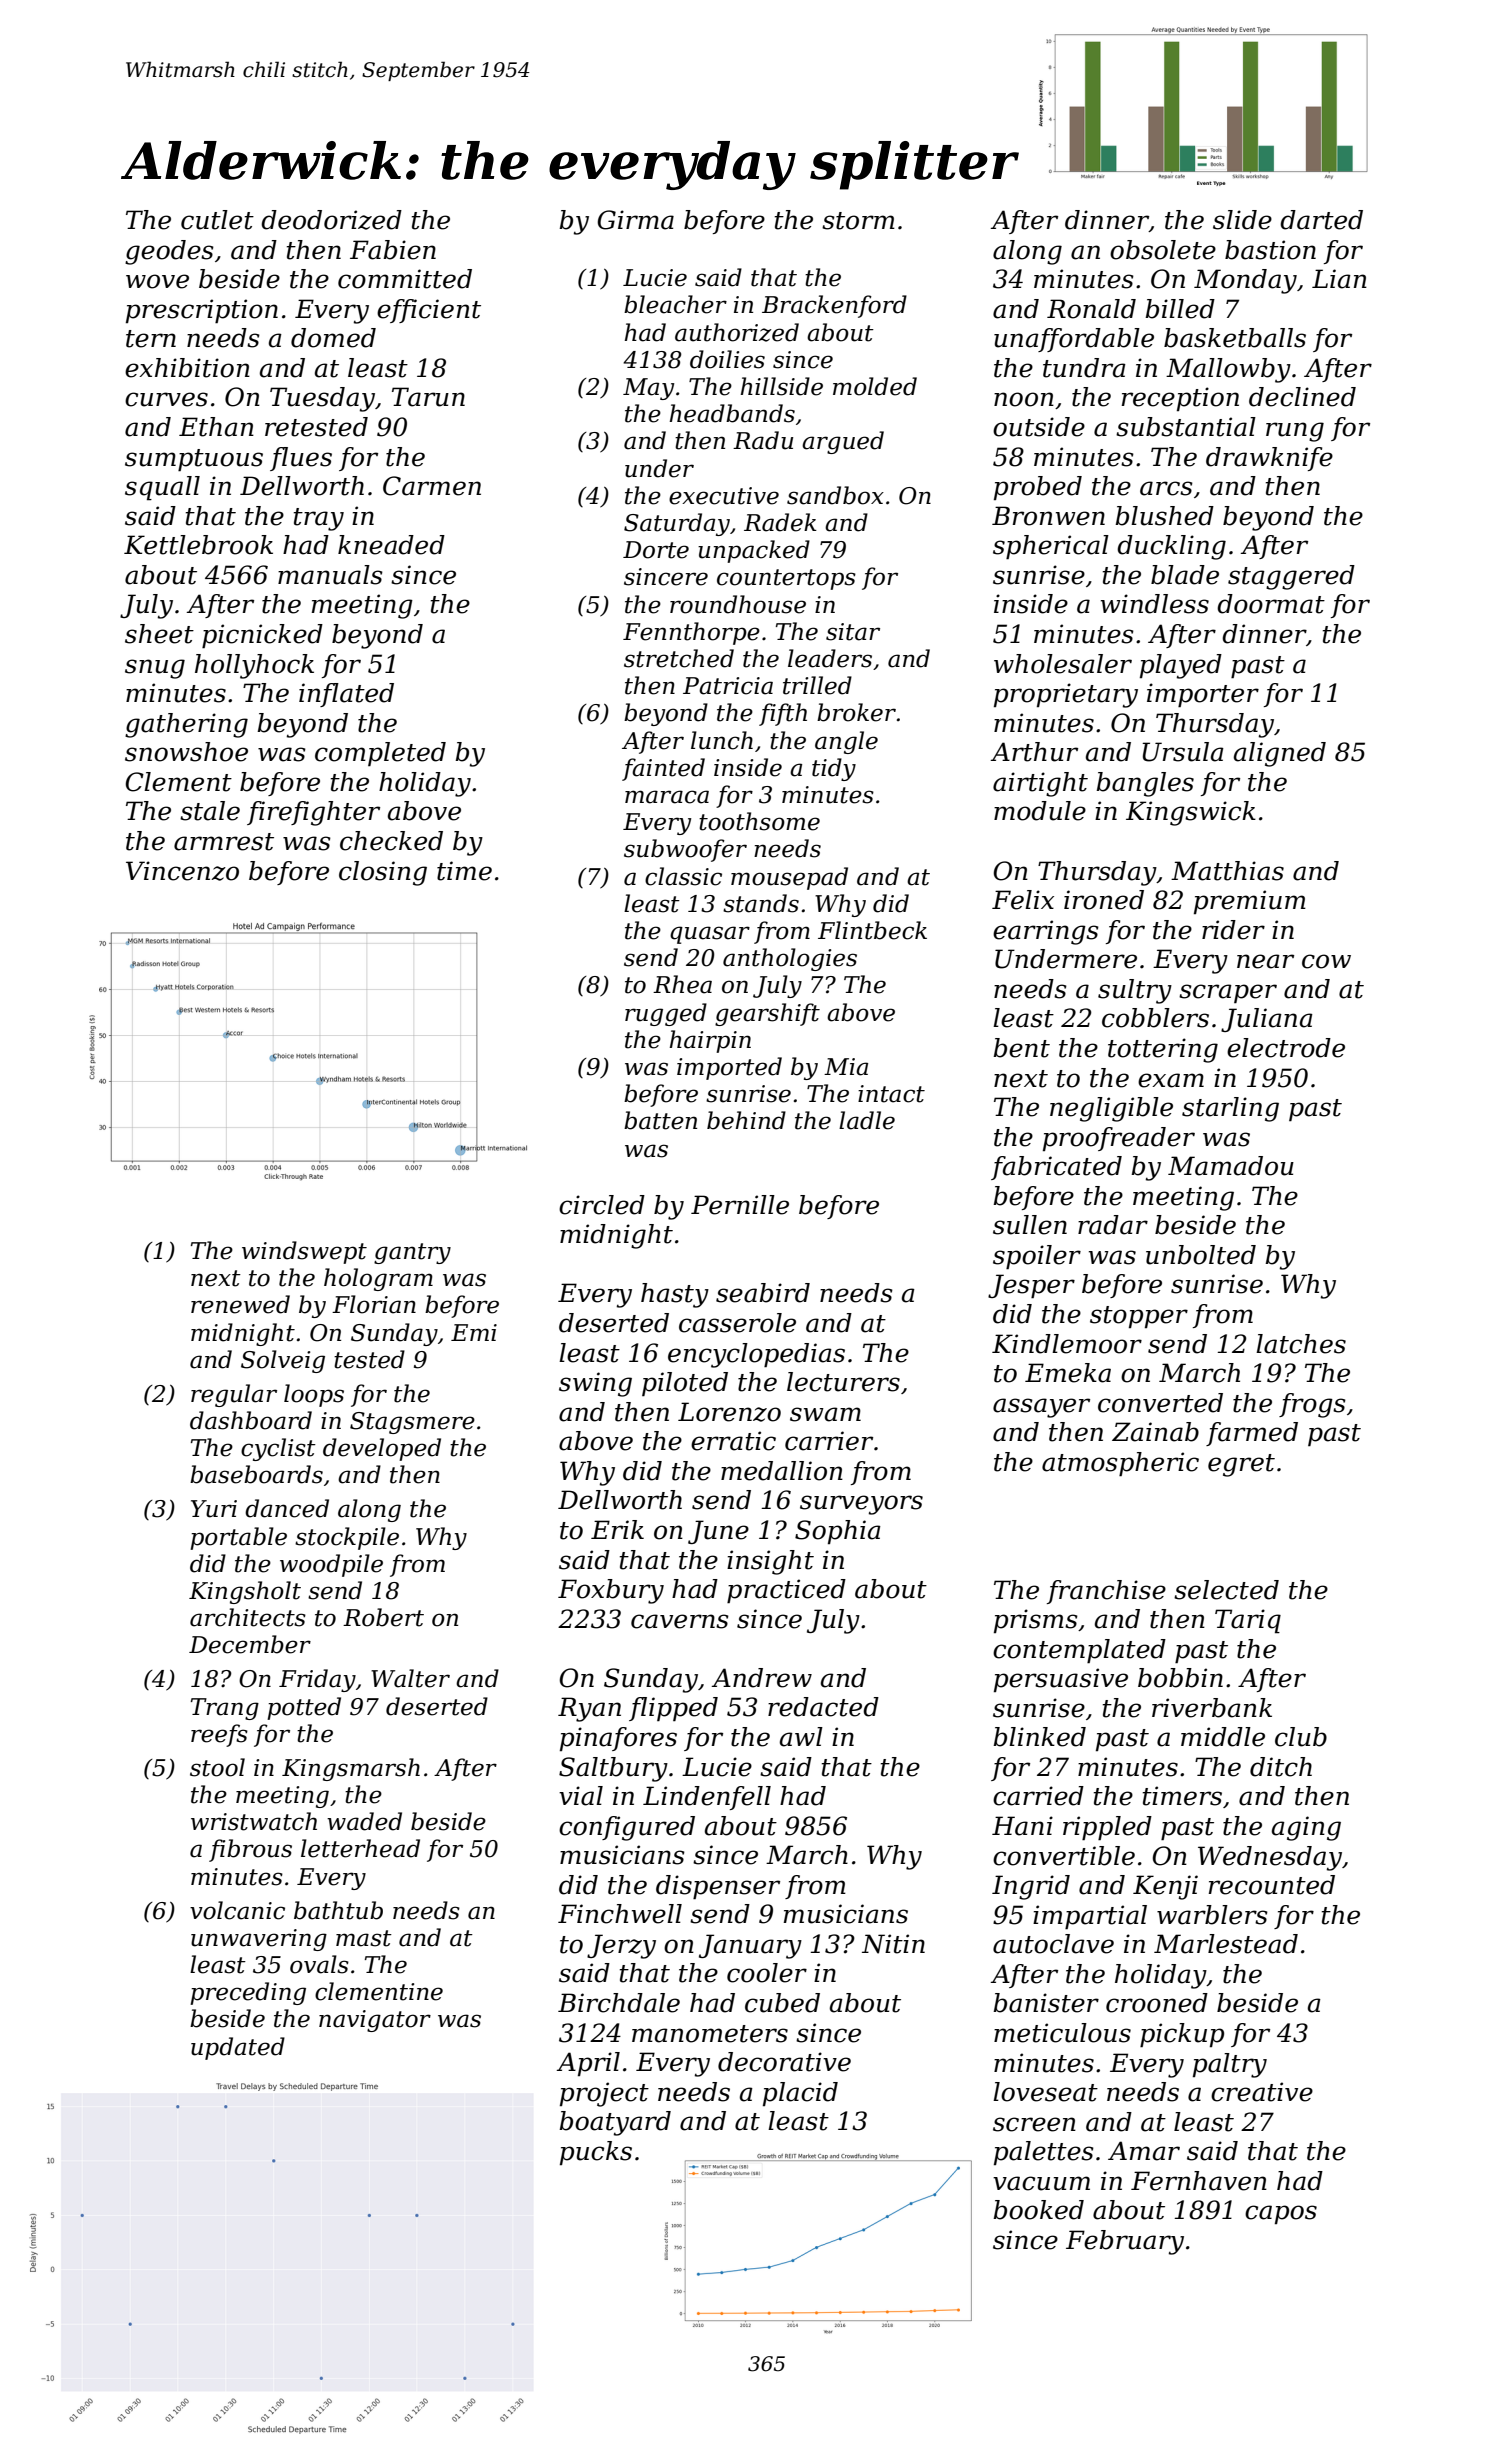  I want to click on Radek, so click(780, 522).
